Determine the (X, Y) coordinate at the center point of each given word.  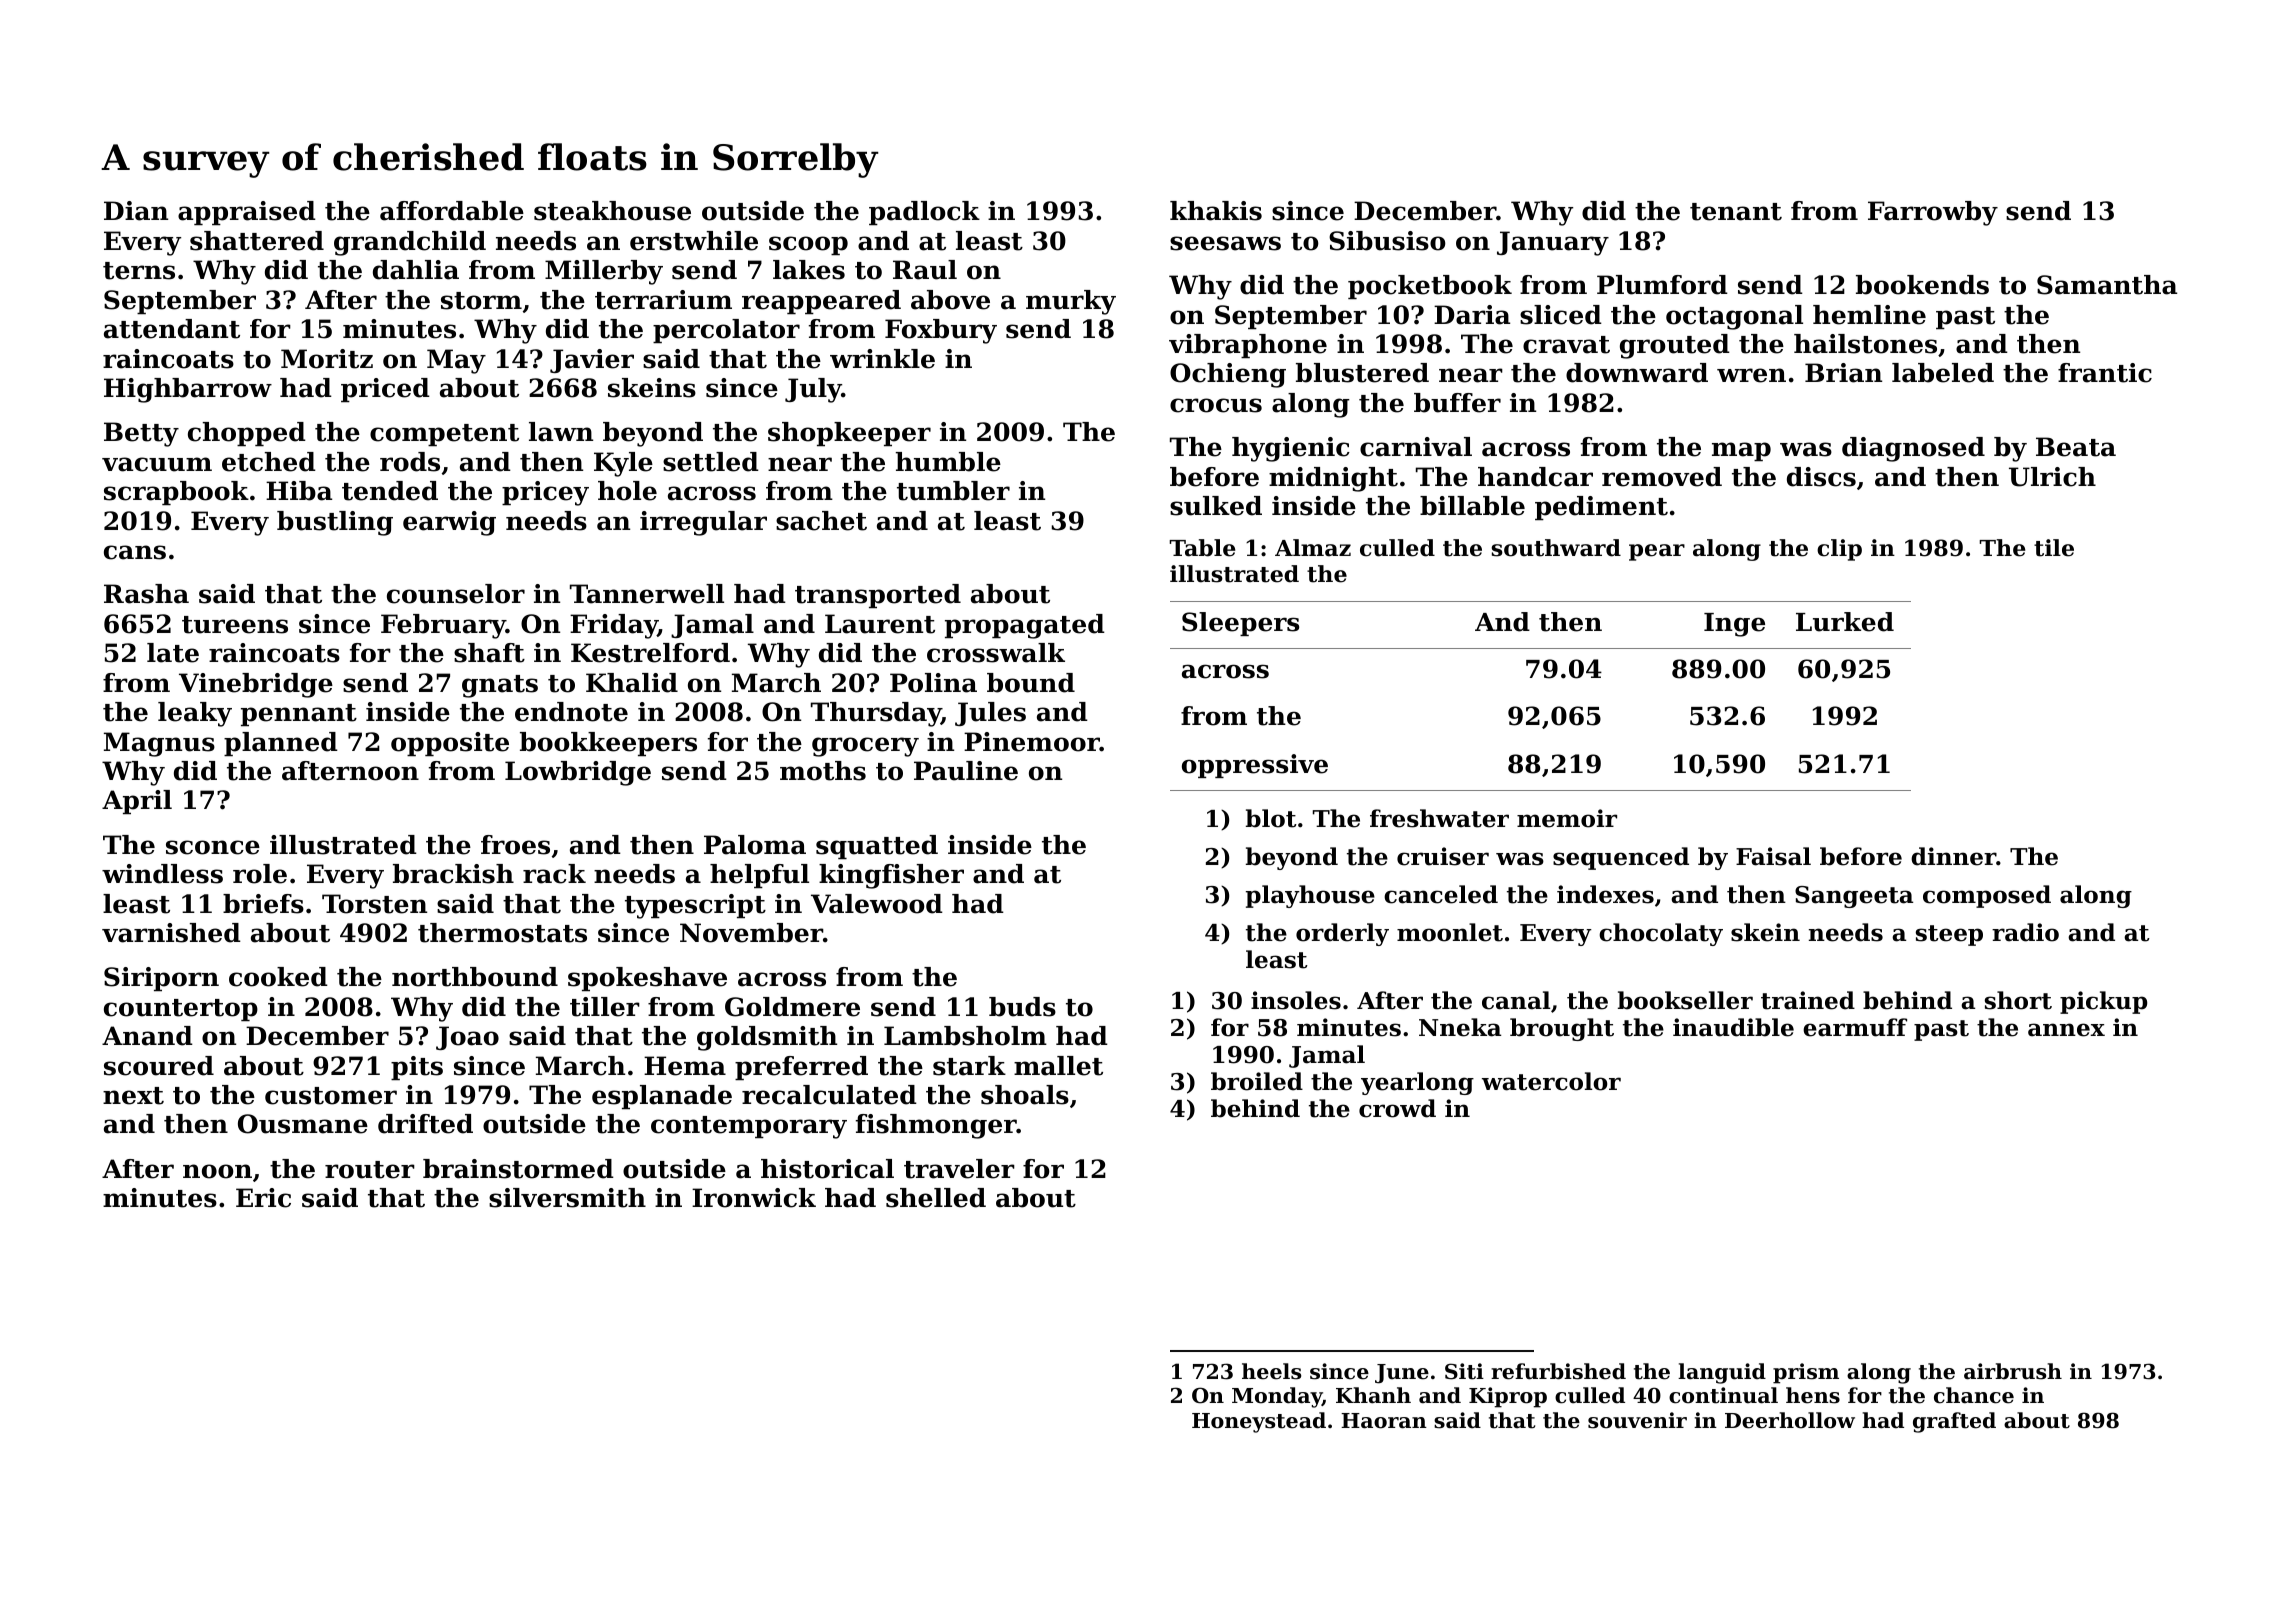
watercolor (1551, 1081)
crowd (1397, 1108)
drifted (425, 1124)
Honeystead (1259, 1422)
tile (2054, 548)
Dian (136, 211)
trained (1808, 1000)
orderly (1342, 934)
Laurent (880, 624)
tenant (1736, 212)
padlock (924, 213)
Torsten (374, 904)
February (443, 626)
